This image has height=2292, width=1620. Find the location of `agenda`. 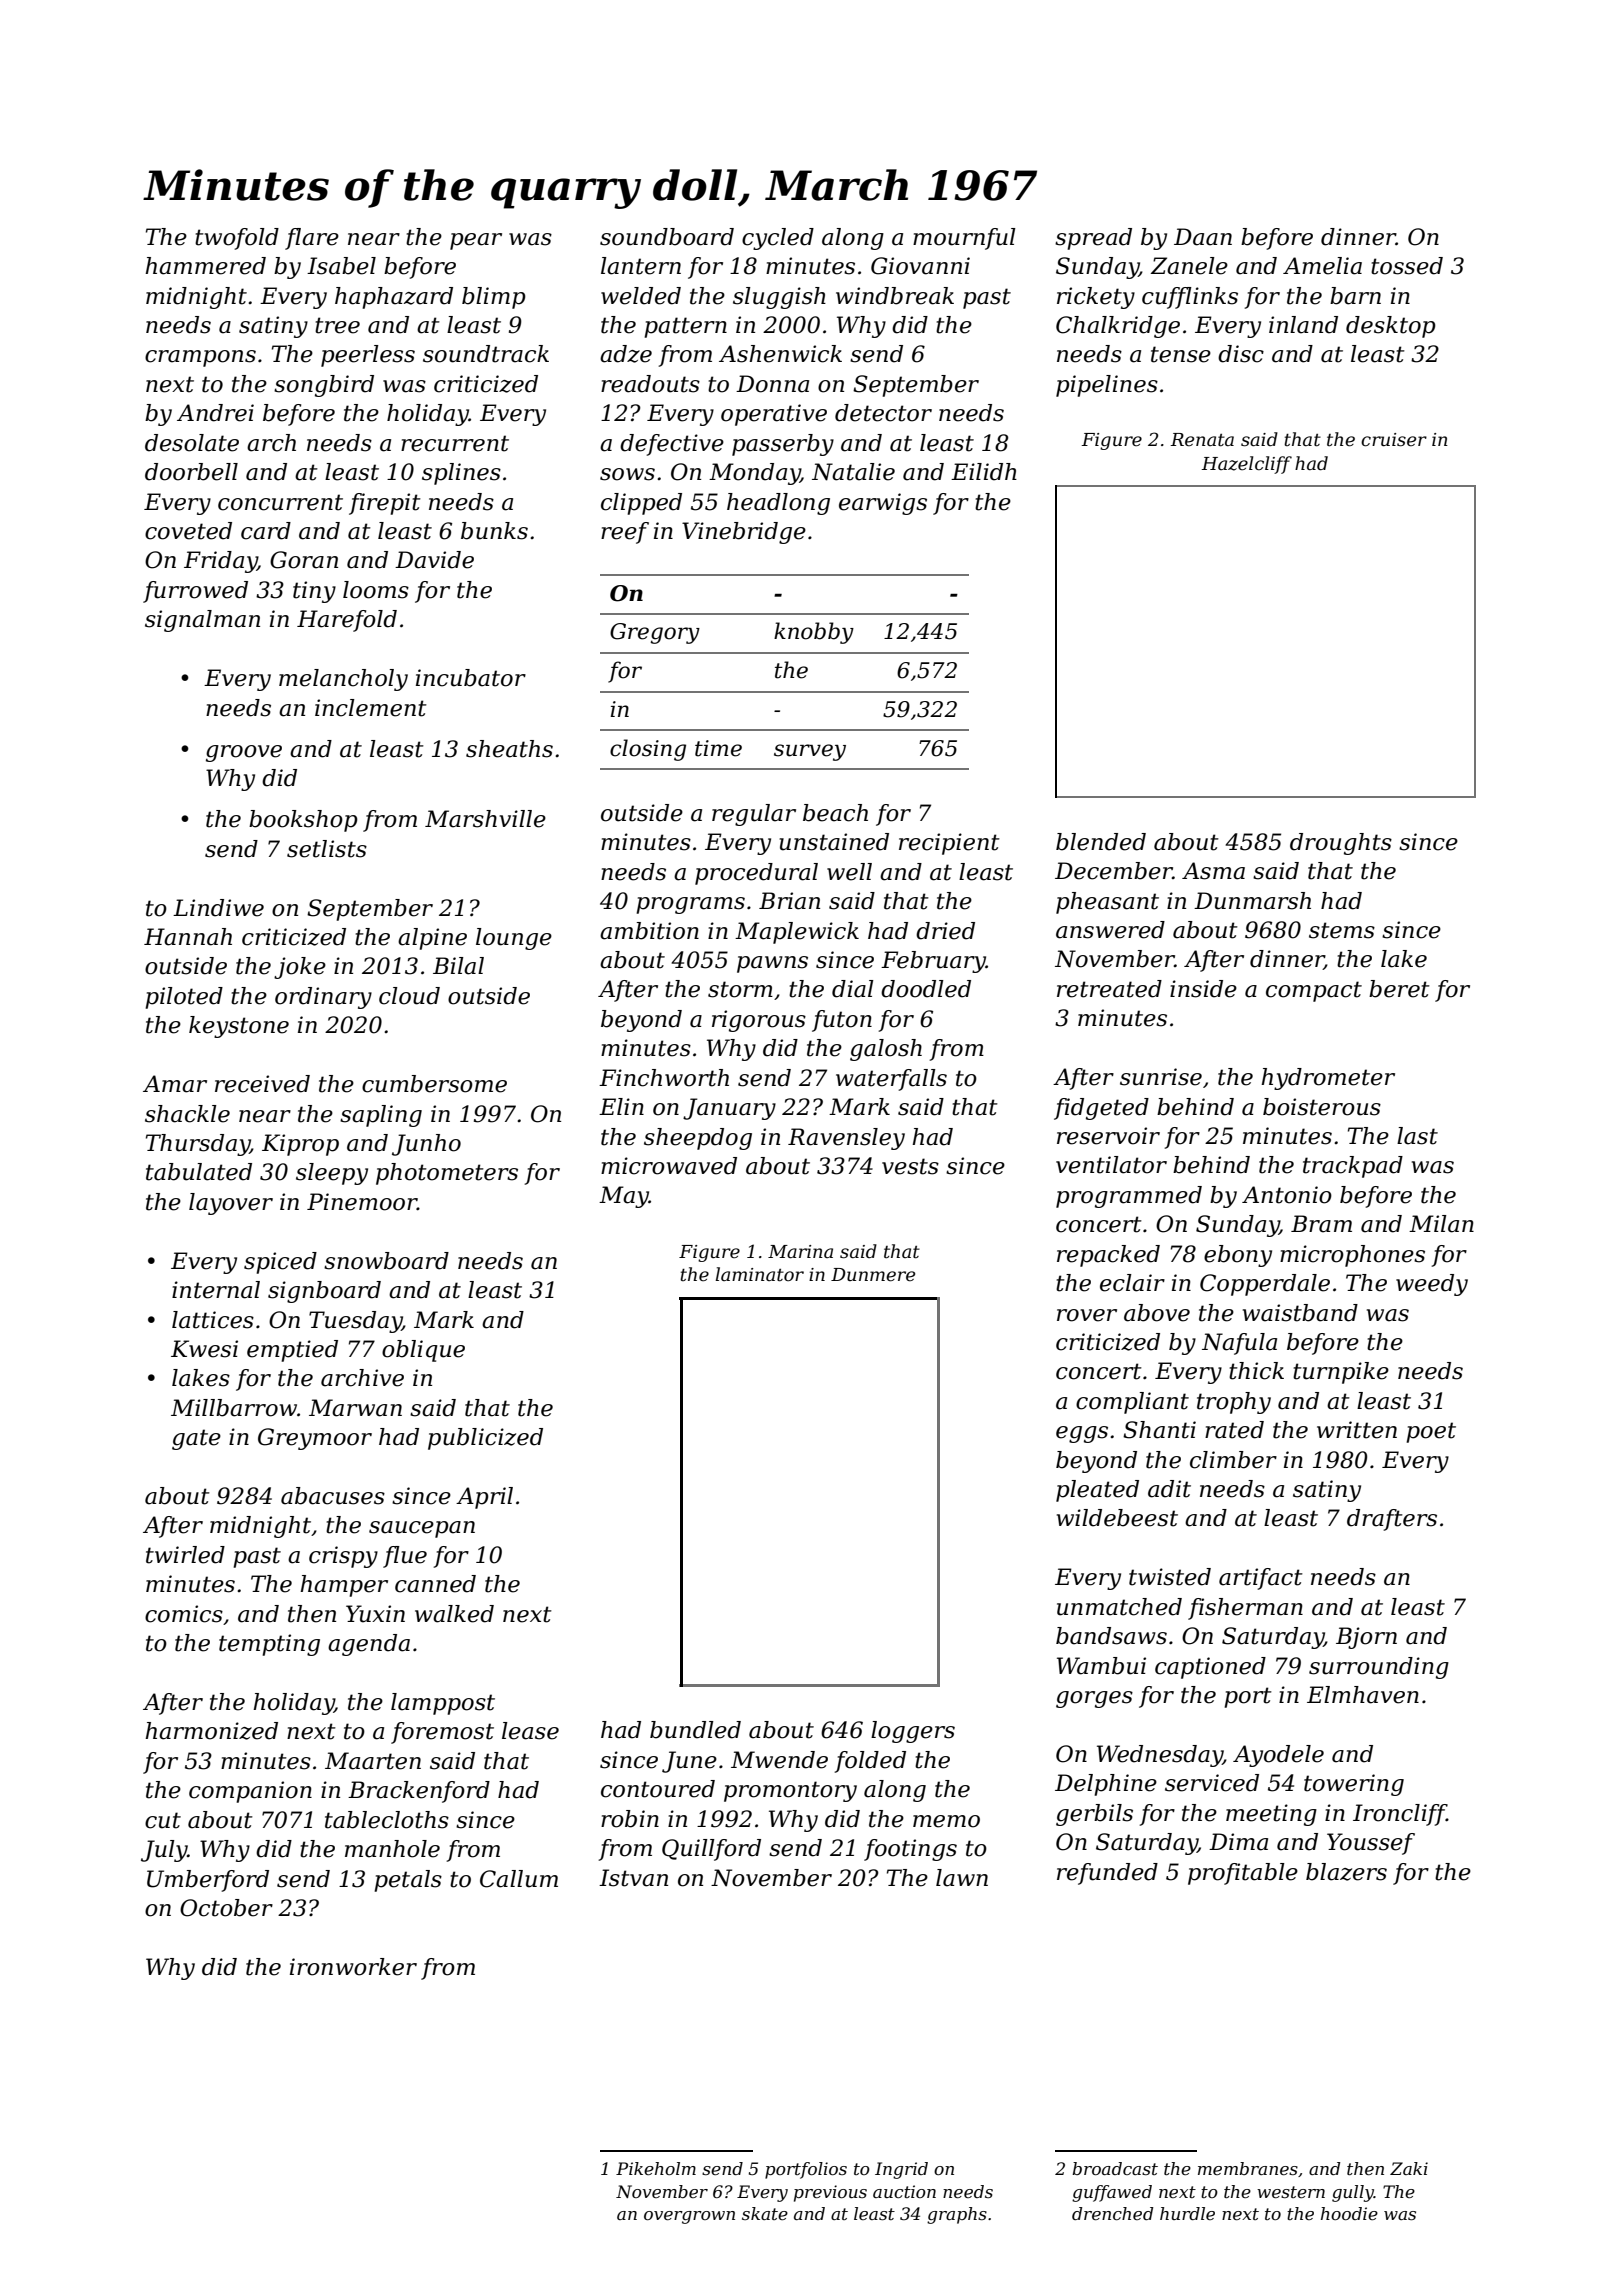

agenda is located at coordinates (369, 1645).
